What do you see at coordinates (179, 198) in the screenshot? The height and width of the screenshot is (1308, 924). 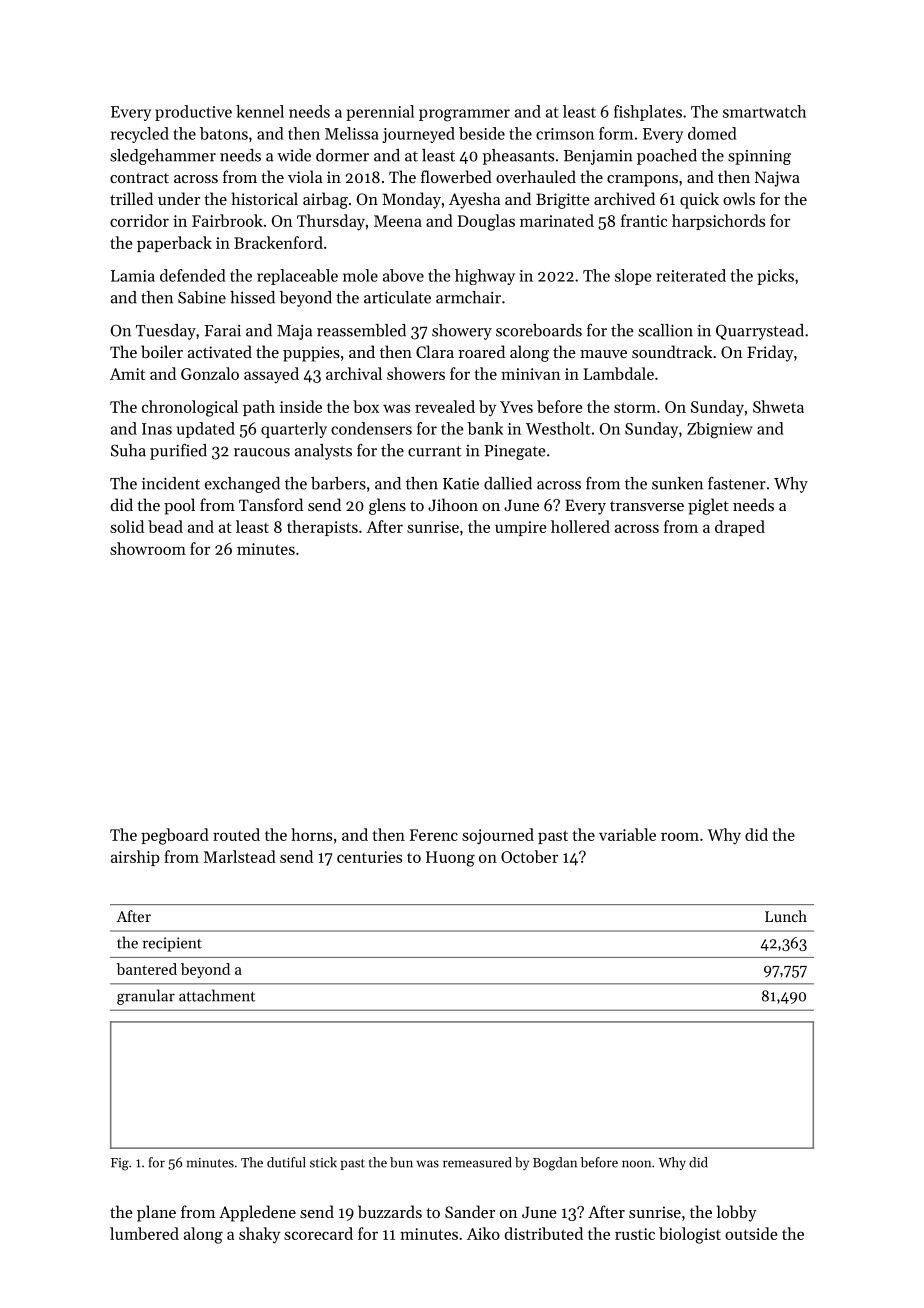 I see `under` at bounding box center [179, 198].
